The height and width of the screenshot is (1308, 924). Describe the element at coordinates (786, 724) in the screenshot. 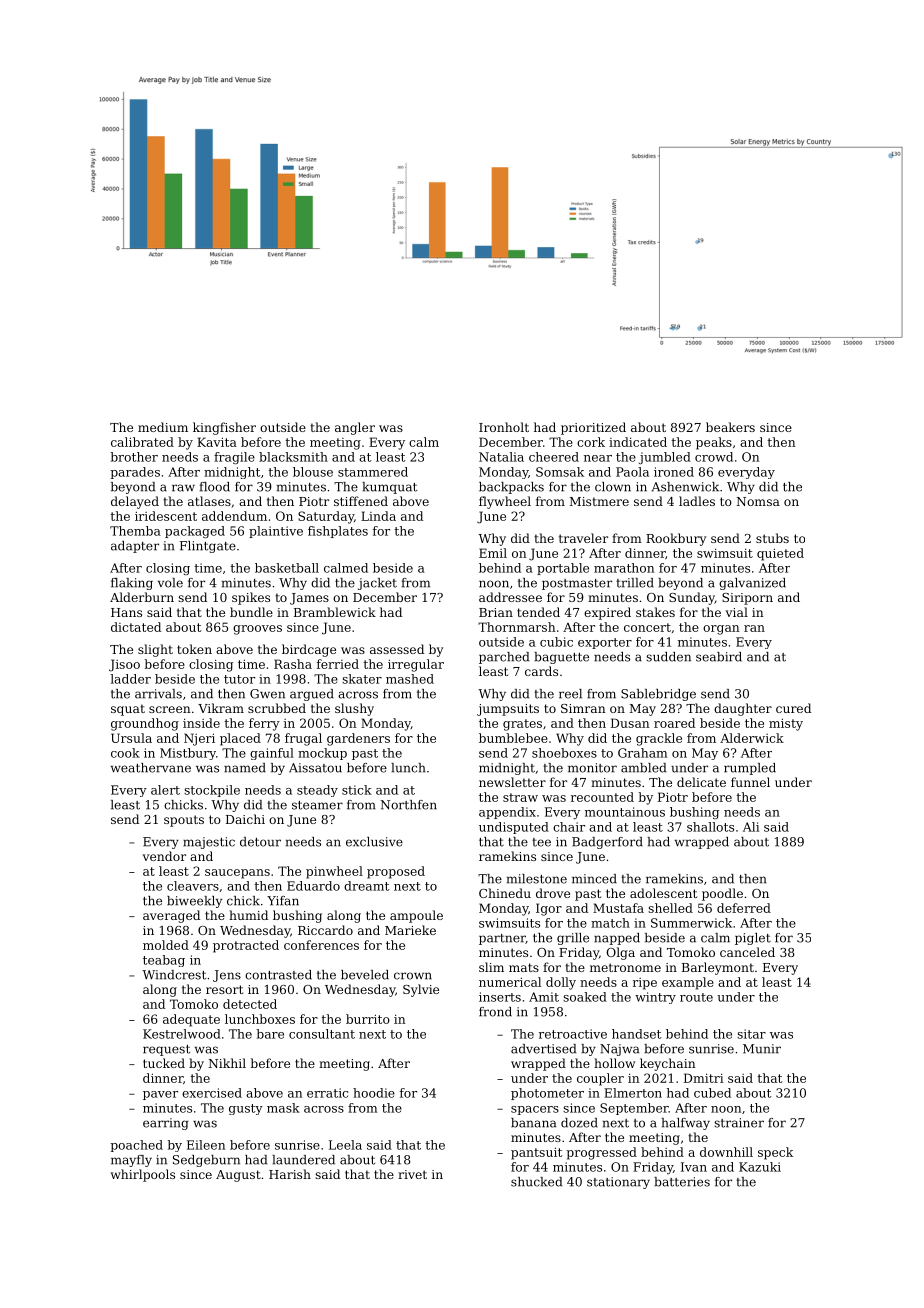

I see `misty` at that location.
